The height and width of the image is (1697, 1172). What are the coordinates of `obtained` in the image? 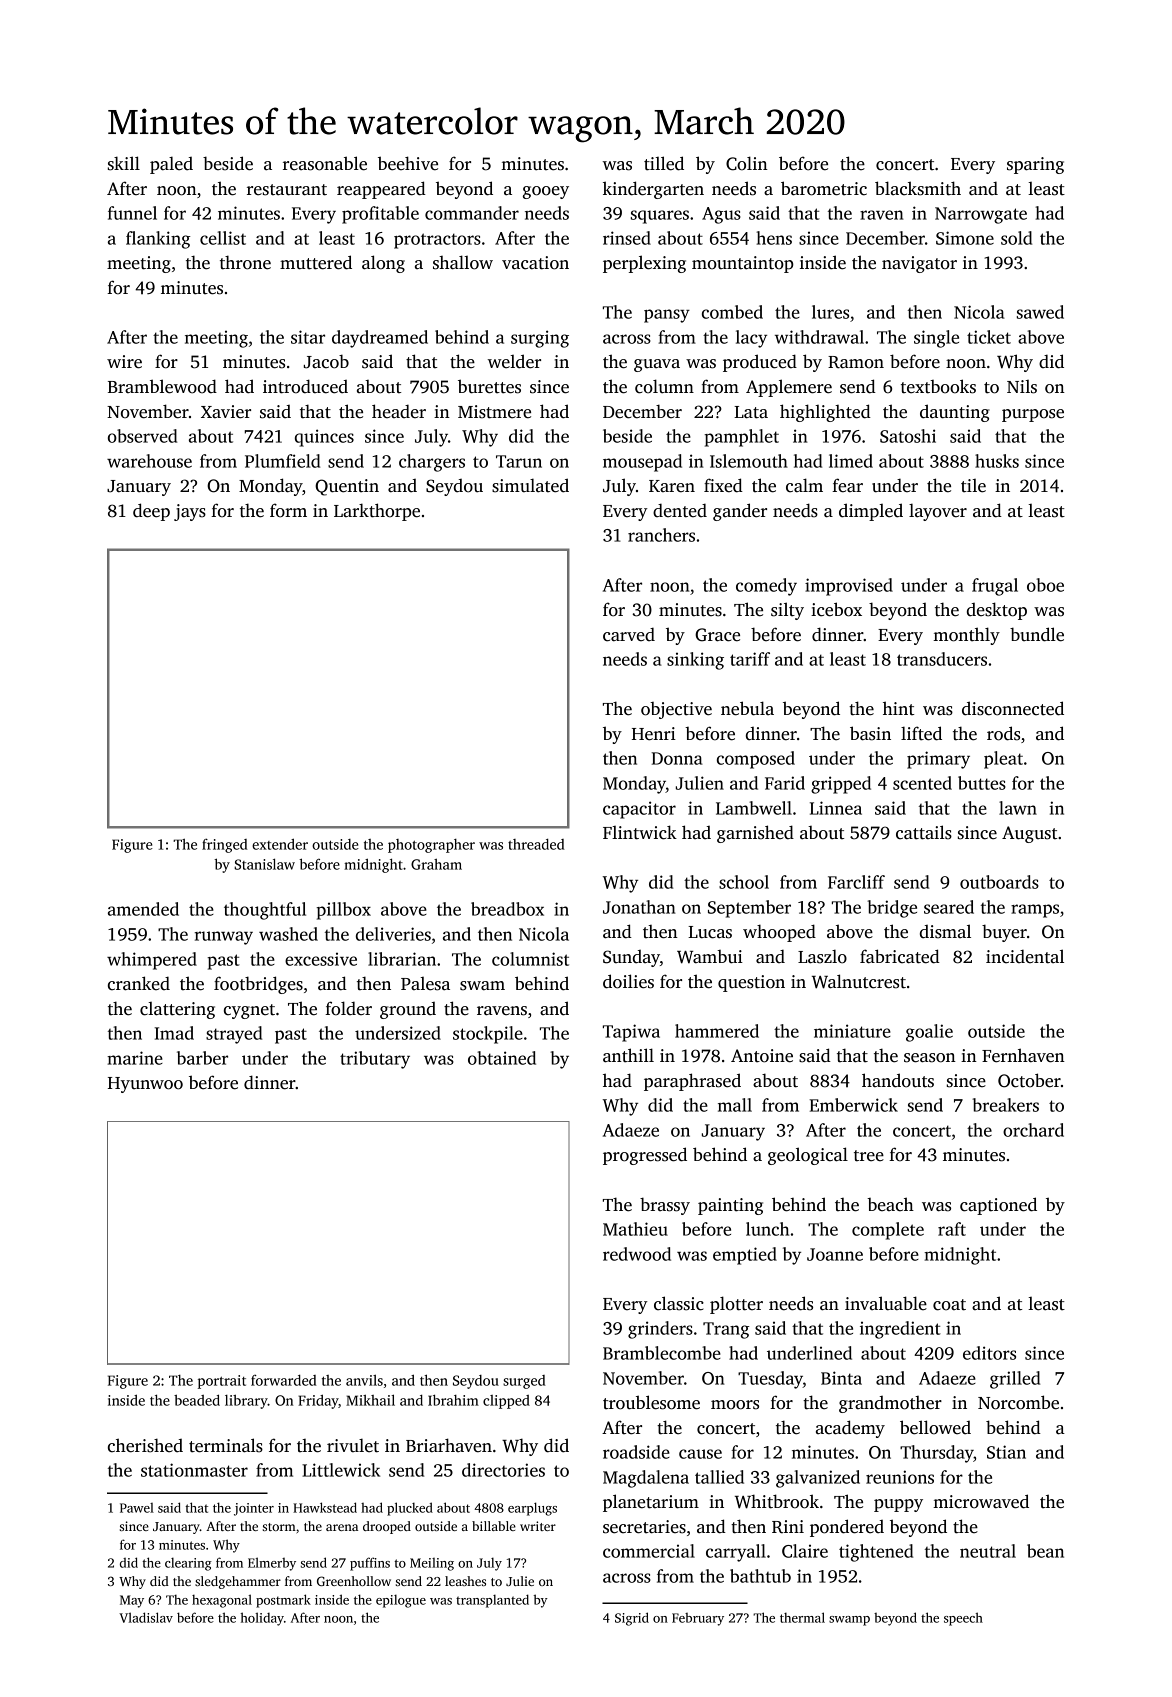 It's located at (502, 1058).
